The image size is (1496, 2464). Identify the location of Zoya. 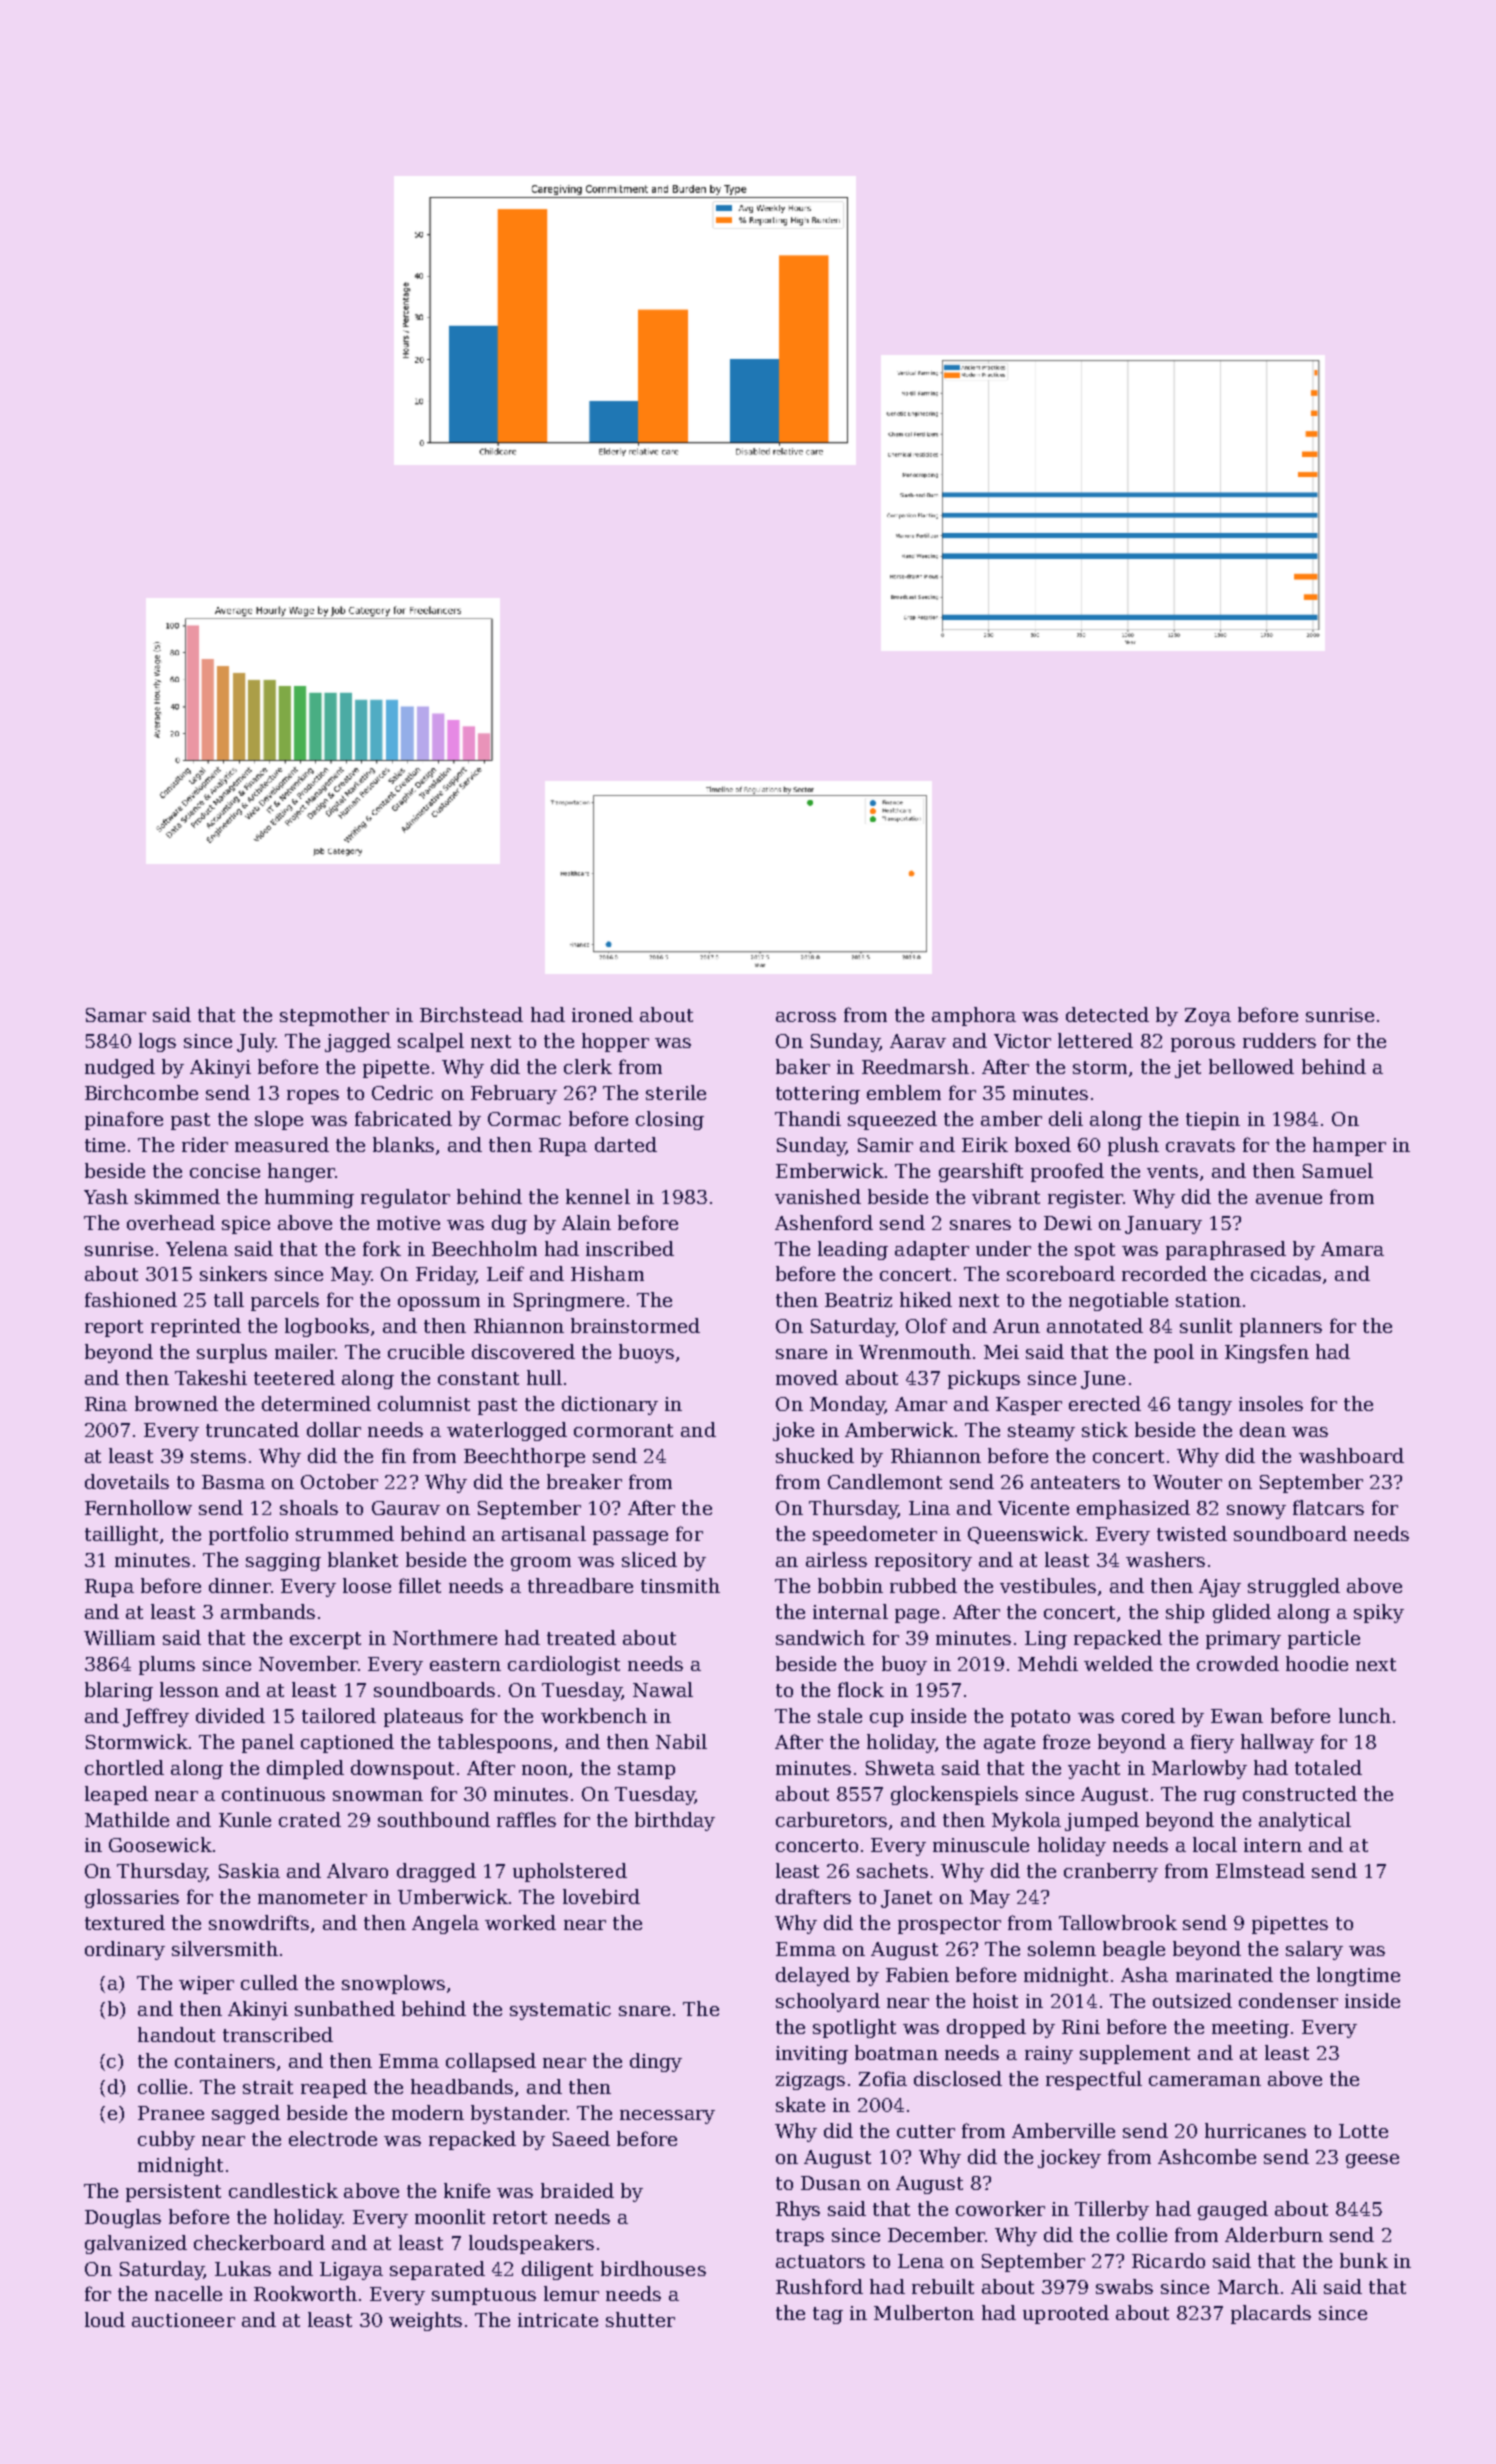
(1208, 1017).
